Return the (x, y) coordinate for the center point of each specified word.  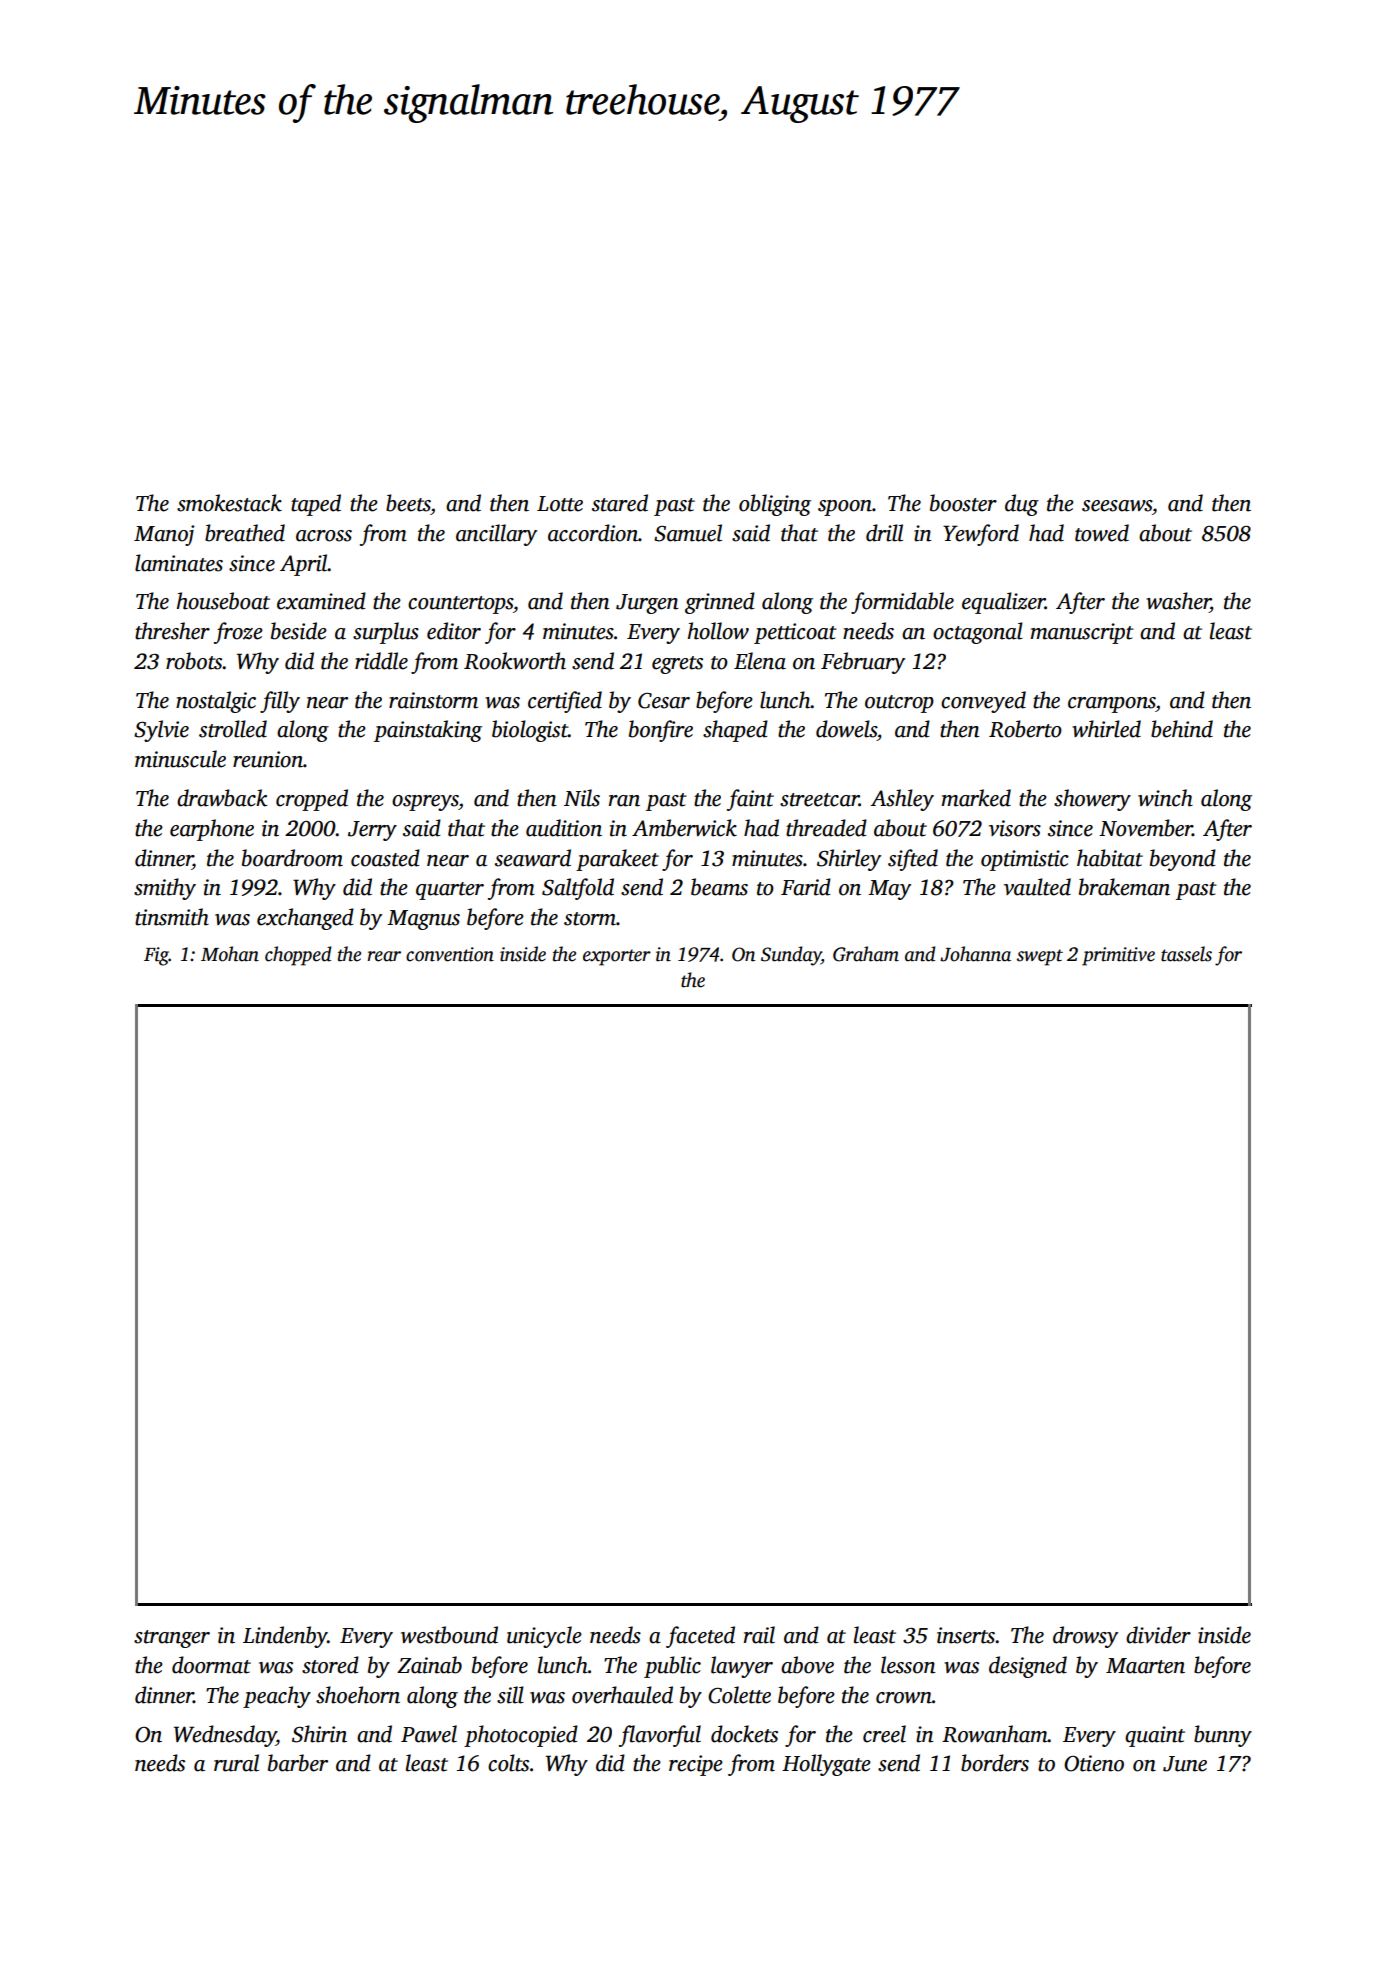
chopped (298, 956)
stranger (172, 1639)
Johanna (975, 954)
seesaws (1117, 506)
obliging (775, 505)
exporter (617, 957)
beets (408, 503)
